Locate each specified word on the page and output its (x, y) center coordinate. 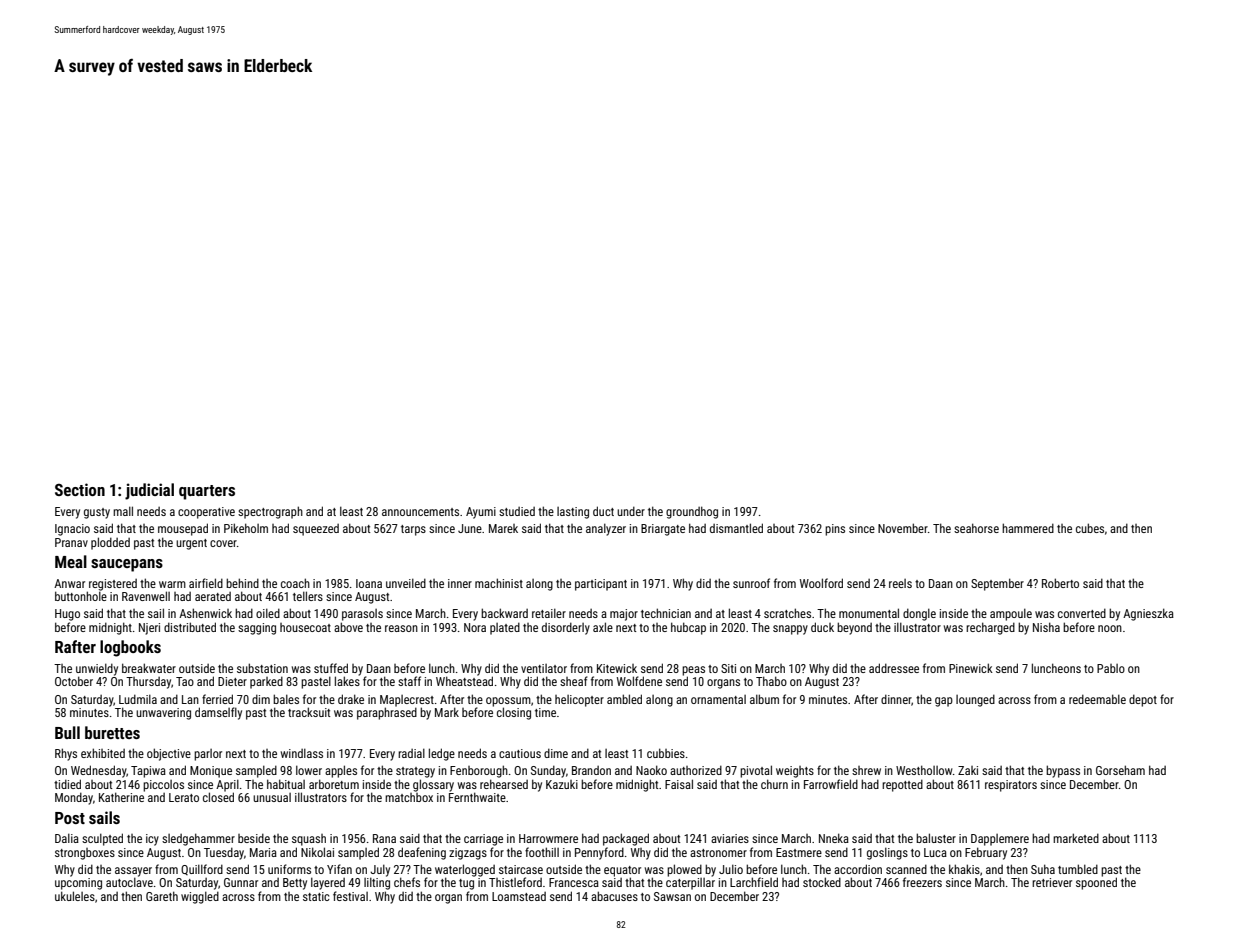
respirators (1011, 786)
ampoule (1011, 614)
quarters (207, 492)
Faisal (679, 784)
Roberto (1060, 583)
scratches (787, 613)
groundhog (692, 512)
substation (262, 668)
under (631, 511)
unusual (272, 797)
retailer (549, 613)
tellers (308, 596)
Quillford (202, 869)
